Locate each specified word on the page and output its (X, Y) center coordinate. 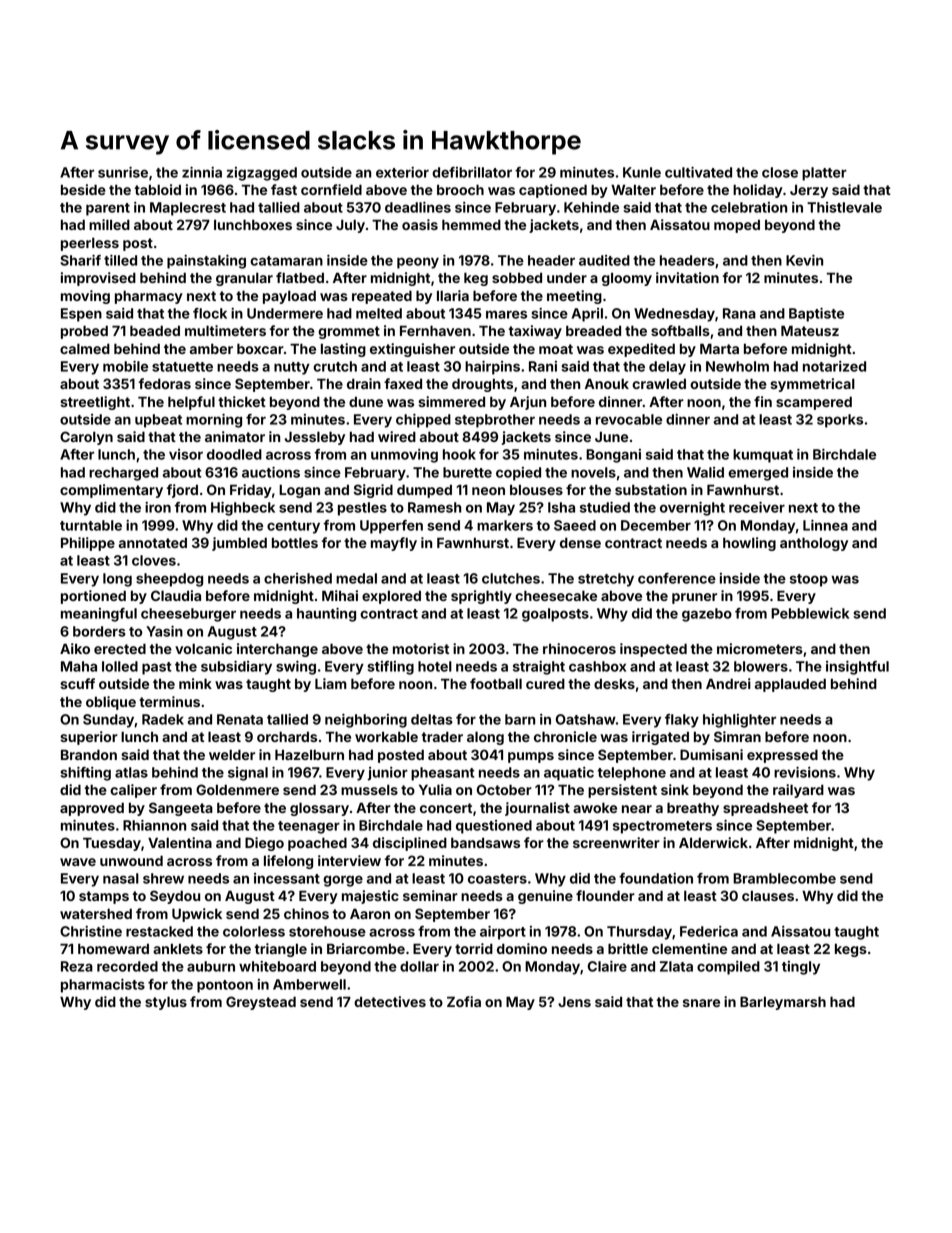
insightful (857, 668)
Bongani (613, 456)
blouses (536, 490)
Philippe (88, 544)
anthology (814, 544)
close (780, 172)
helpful (191, 403)
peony (418, 263)
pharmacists (103, 986)
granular (244, 279)
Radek (163, 719)
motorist (421, 648)
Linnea (825, 525)
